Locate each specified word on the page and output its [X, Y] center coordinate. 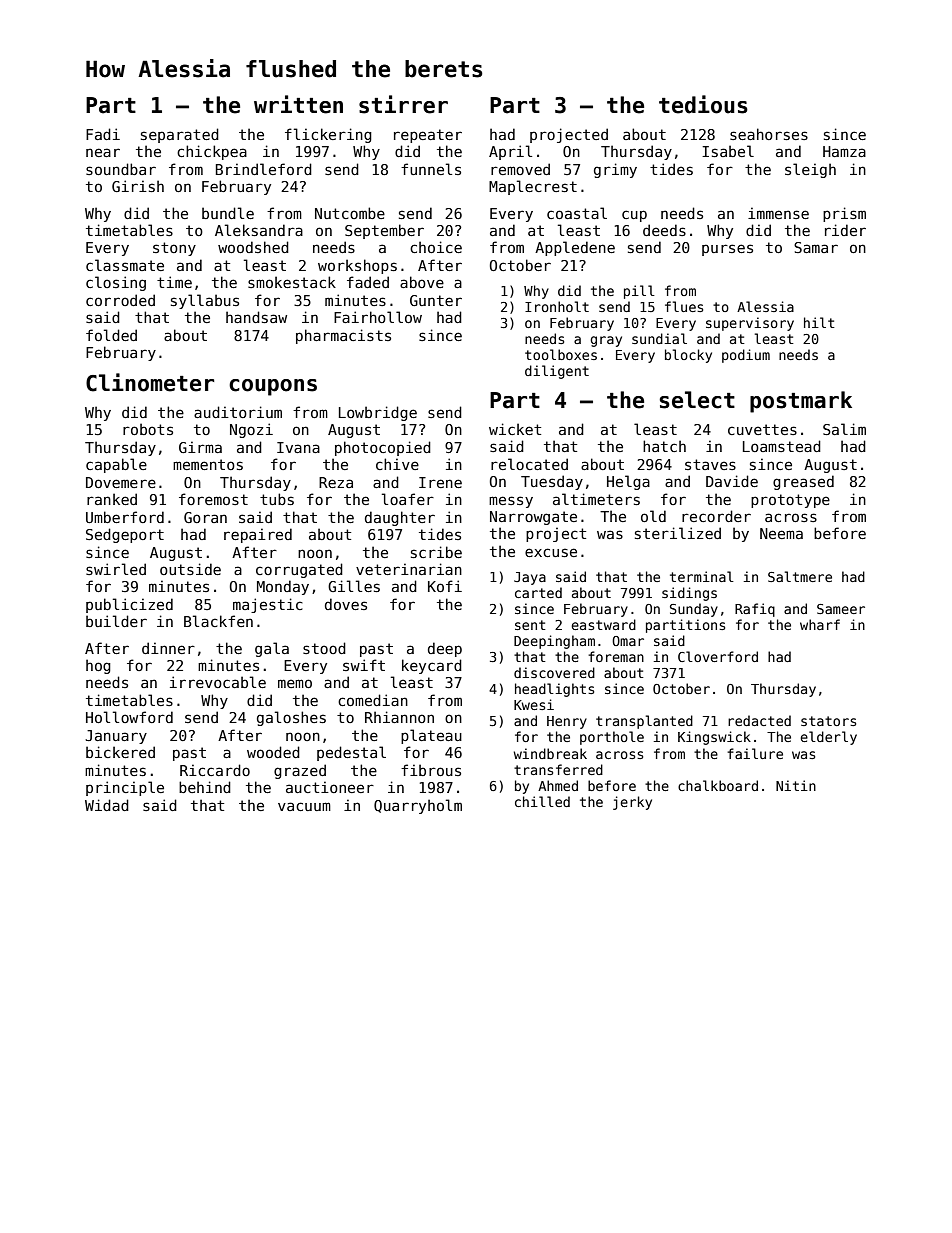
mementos [208, 464]
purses [727, 250]
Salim [844, 429]
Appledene [575, 248]
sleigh [810, 170]
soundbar [121, 169]
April [510, 152]
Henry [567, 722]
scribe [436, 552]
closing [116, 283]
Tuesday [552, 482]
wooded [273, 752]
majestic [268, 605]
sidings [689, 594]
